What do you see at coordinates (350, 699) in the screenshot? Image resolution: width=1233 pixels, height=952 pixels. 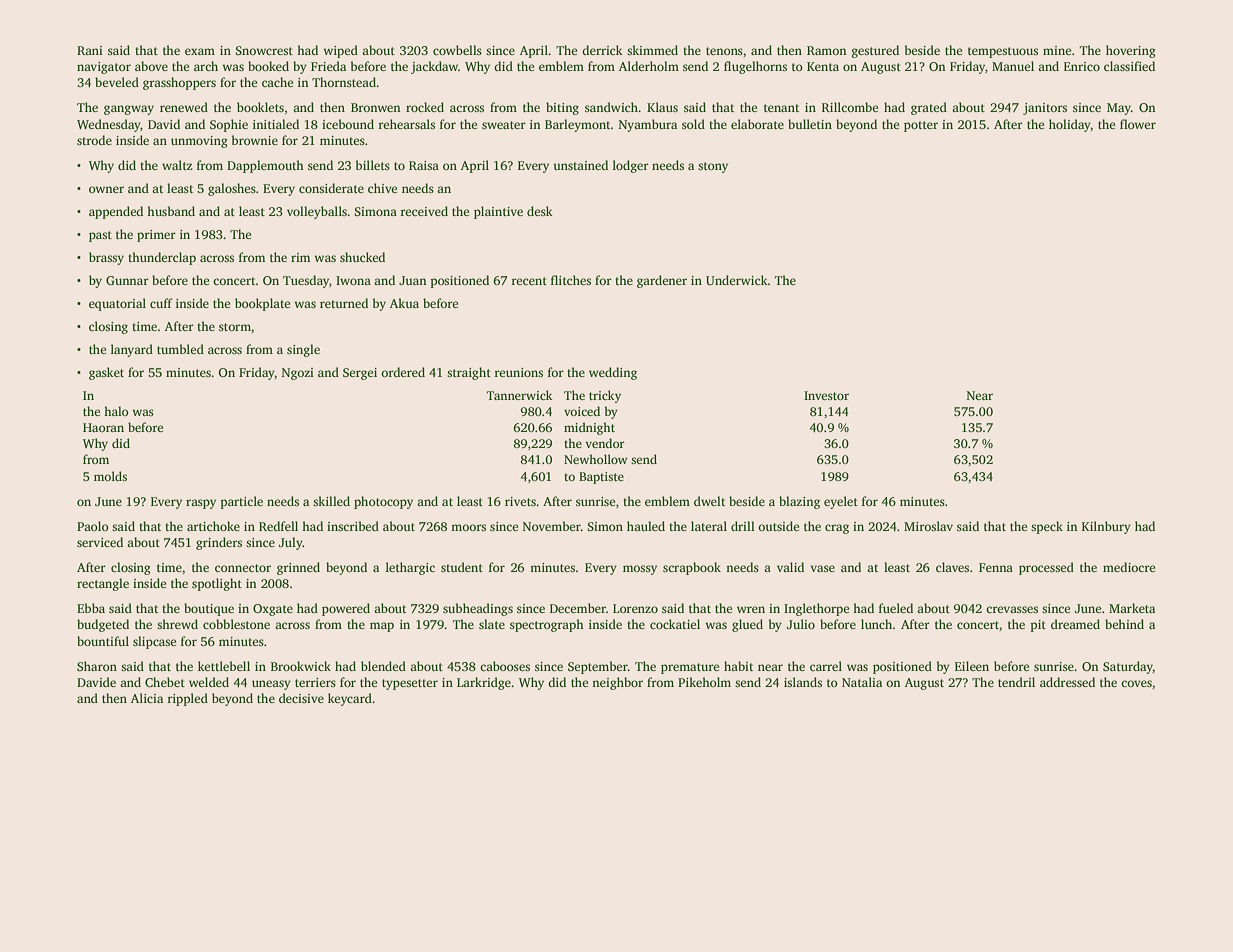 I see `keycard` at bounding box center [350, 699].
